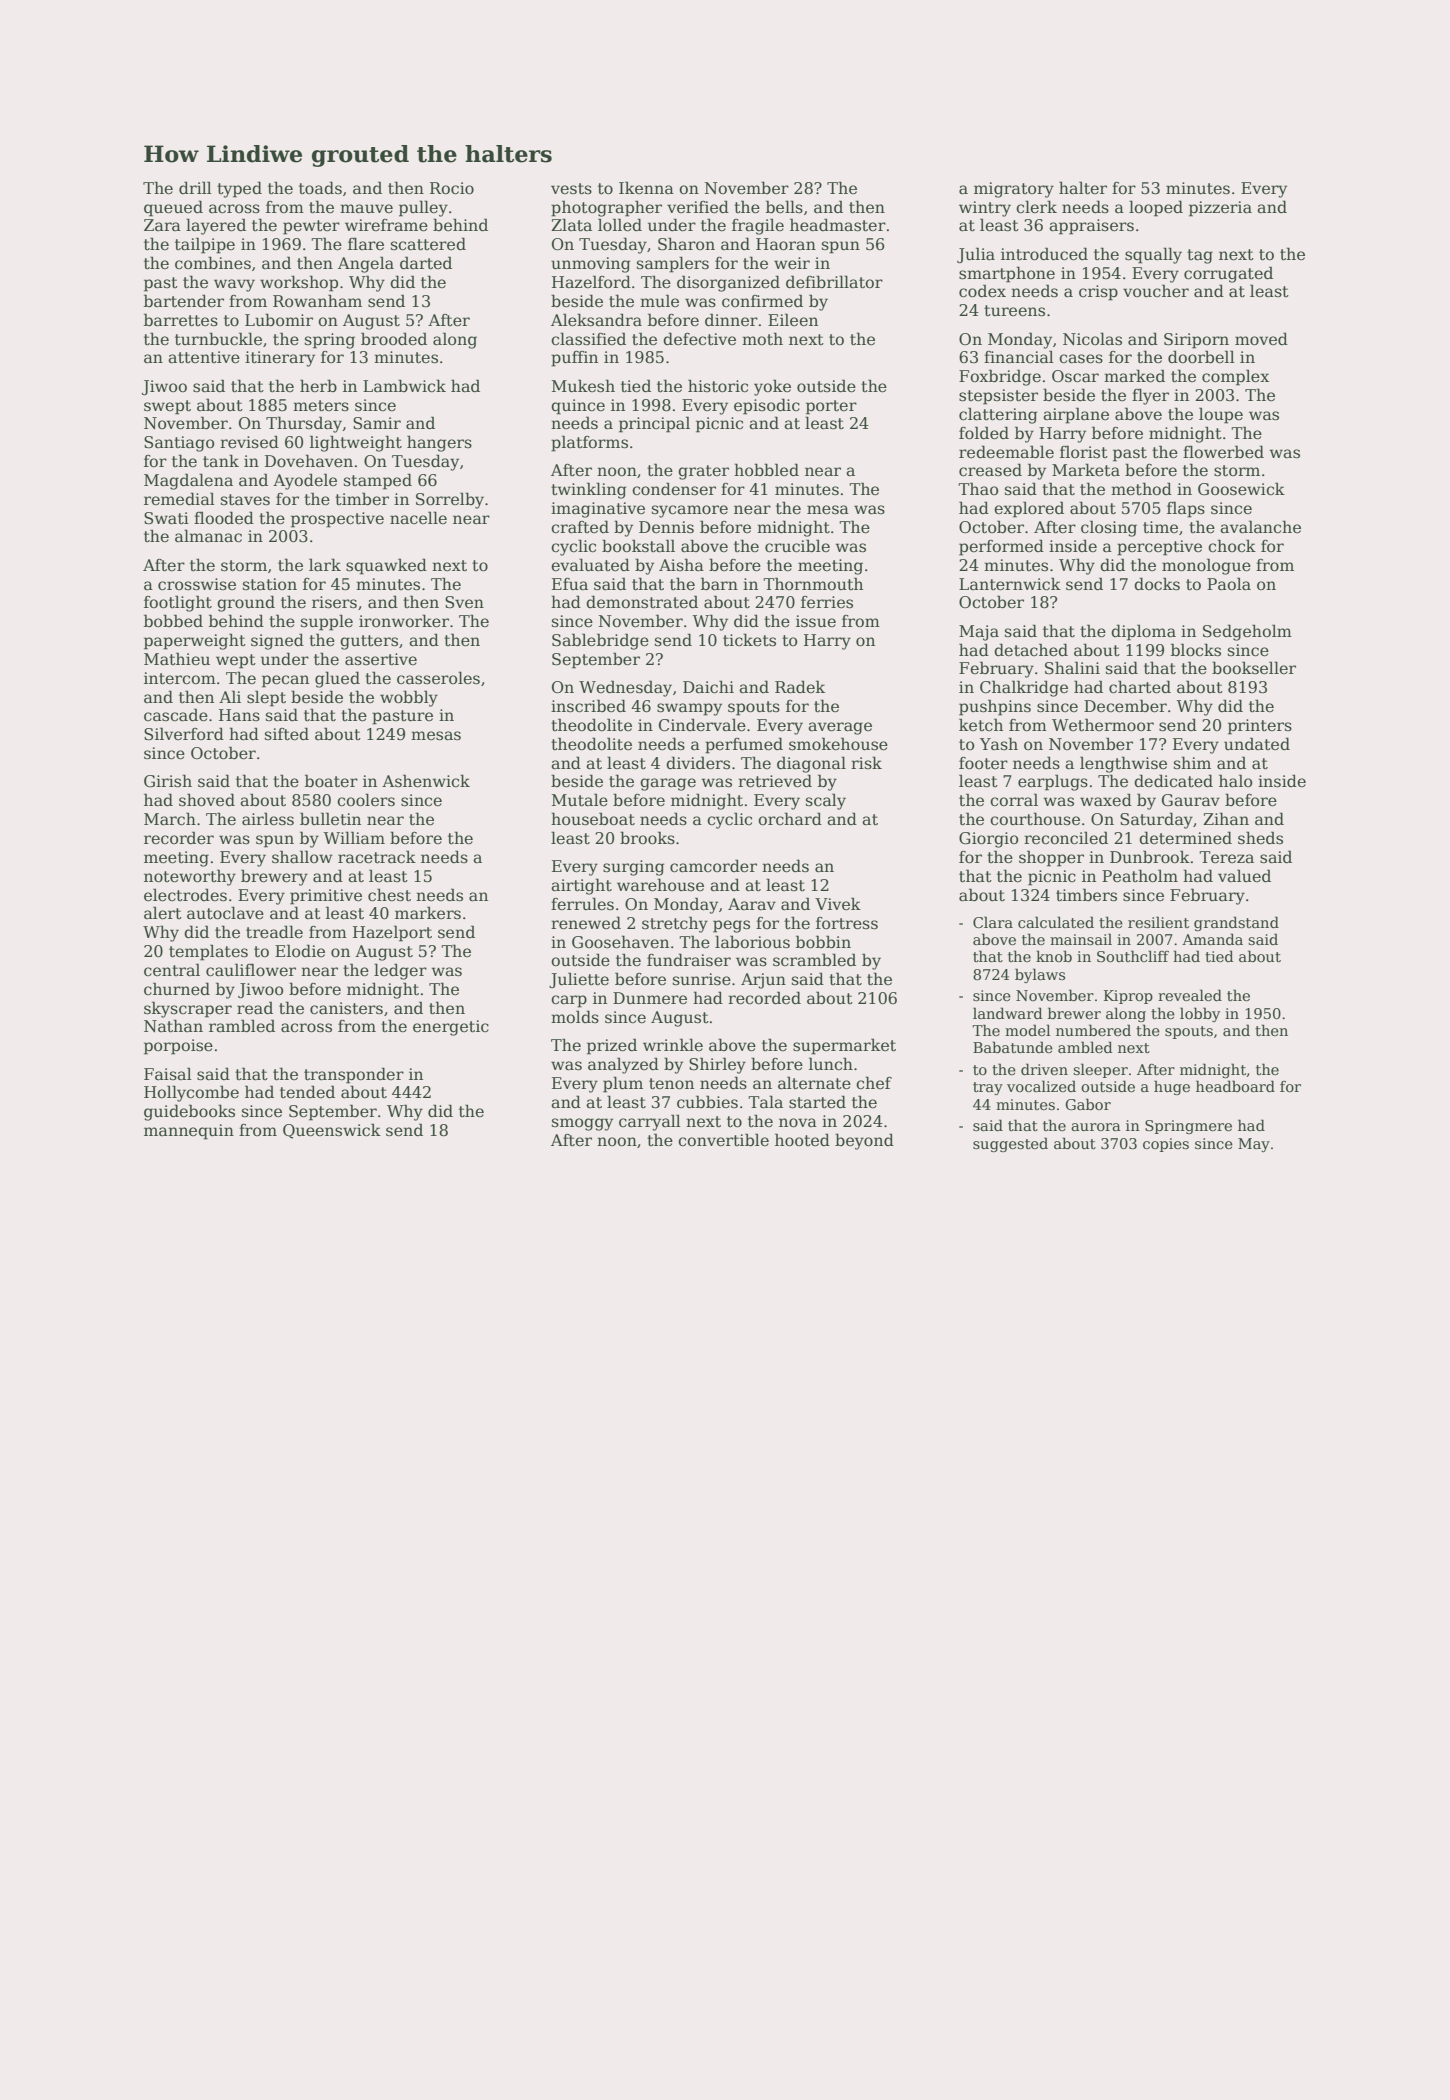  What do you see at coordinates (311, 227) in the screenshot?
I see `pewter` at bounding box center [311, 227].
